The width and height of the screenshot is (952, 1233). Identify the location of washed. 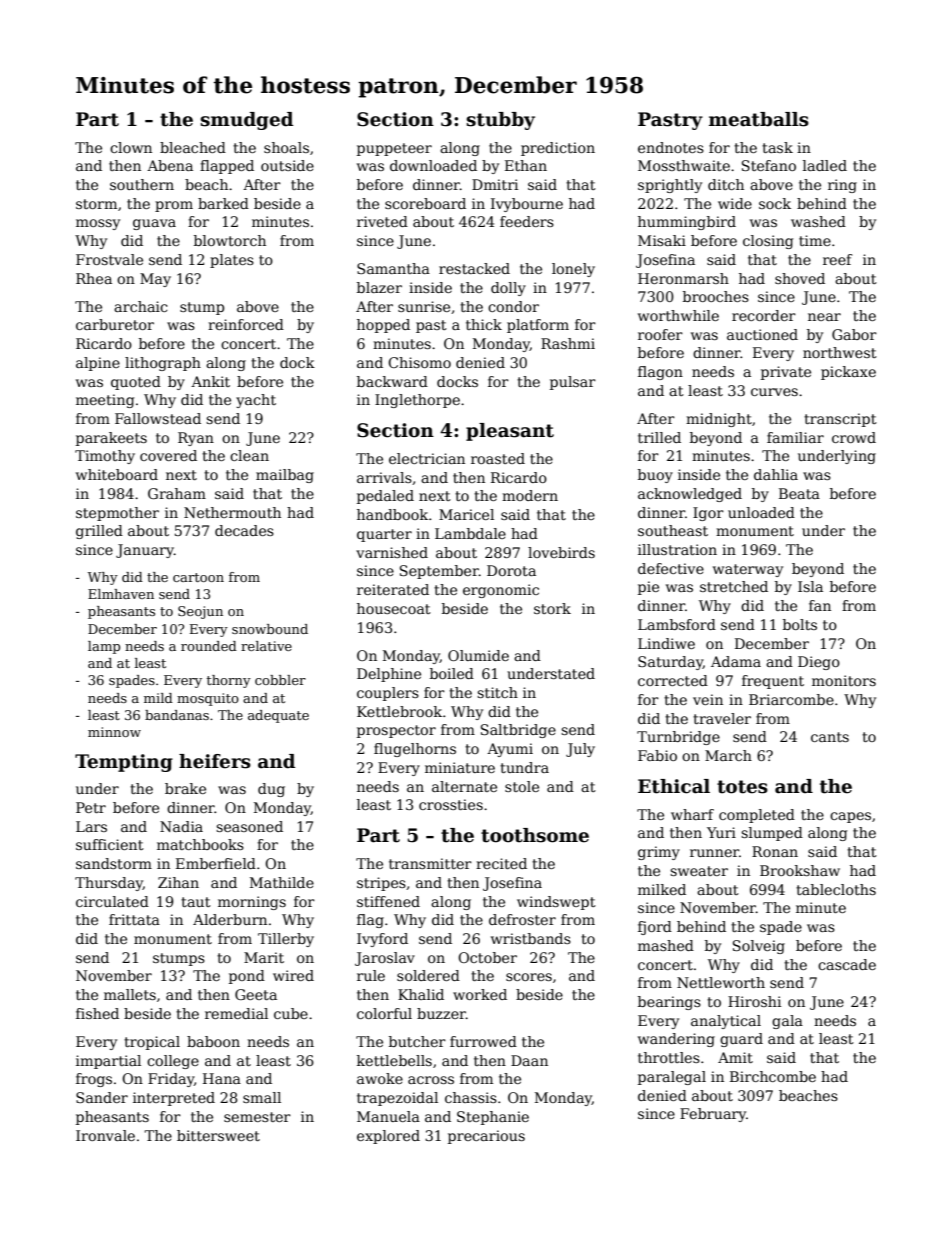
(818, 221).
